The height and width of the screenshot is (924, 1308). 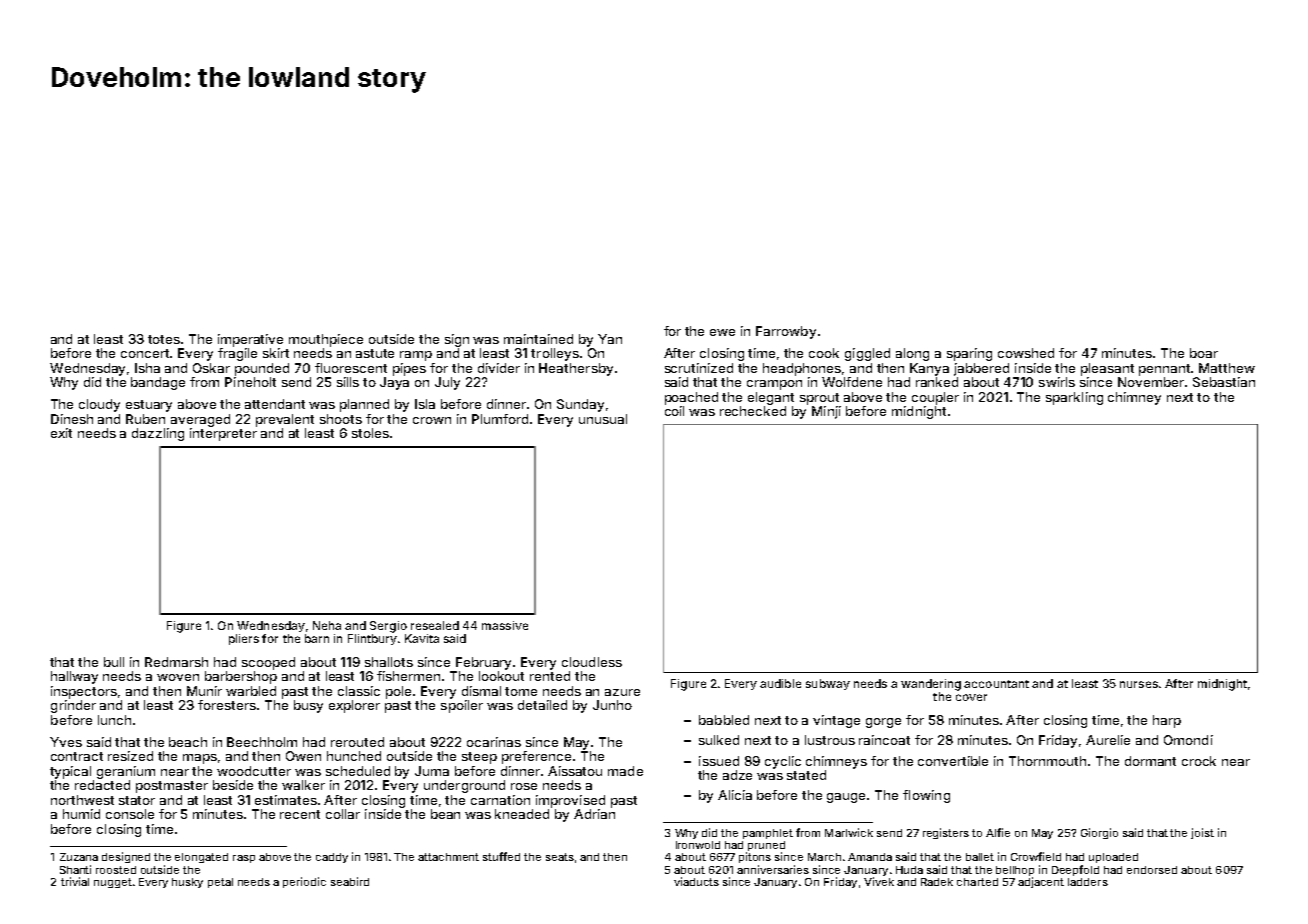 I want to click on sparkling, so click(x=1074, y=398).
